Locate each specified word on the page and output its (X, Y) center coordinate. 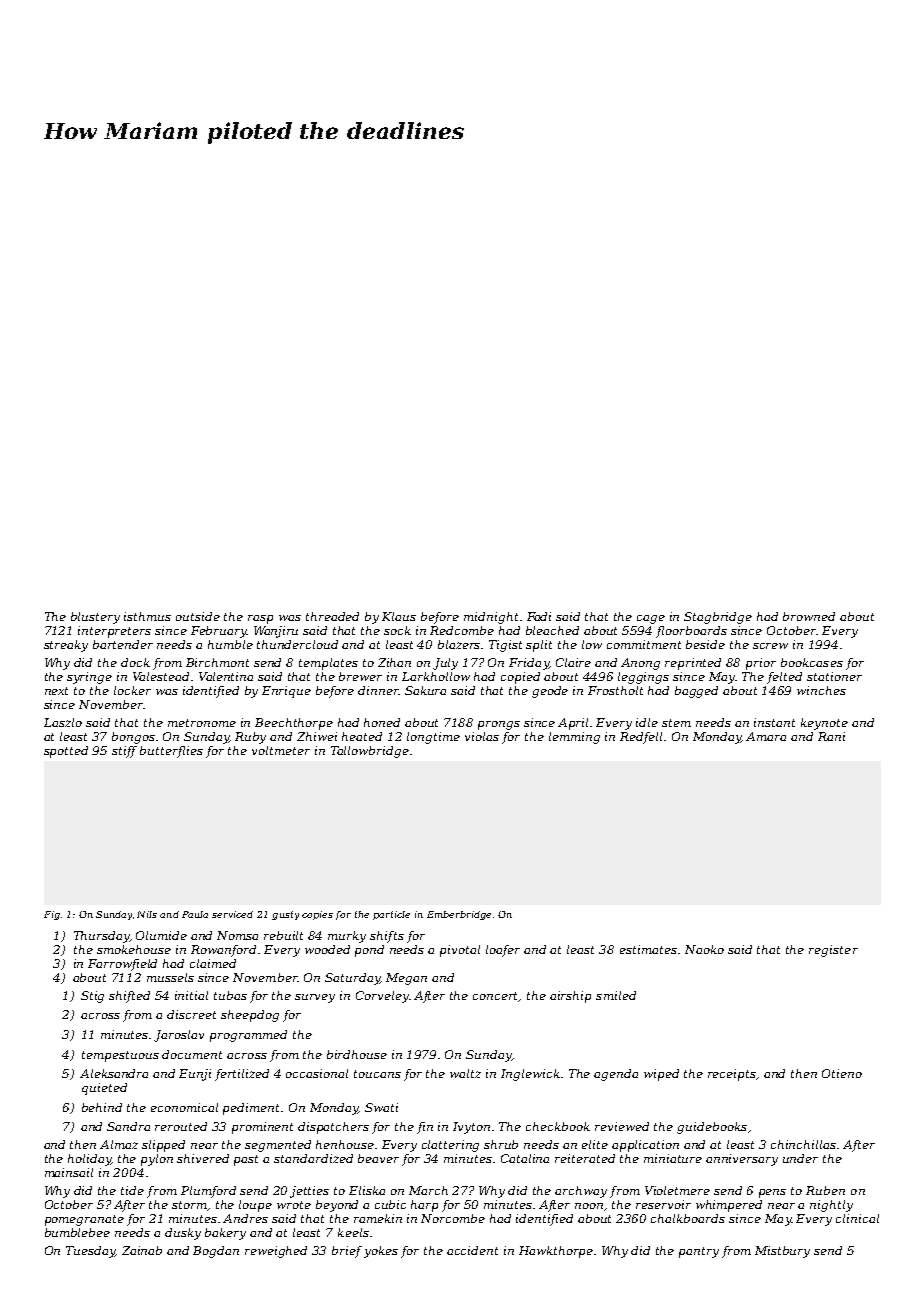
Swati (381, 1107)
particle (391, 915)
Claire (573, 662)
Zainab (142, 1250)
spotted (66, 752)
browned (809, 616)
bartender (123, 644)
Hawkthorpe (556, 1252)
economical (184, 1107)
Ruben (825, 1190)
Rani (831, 736)
